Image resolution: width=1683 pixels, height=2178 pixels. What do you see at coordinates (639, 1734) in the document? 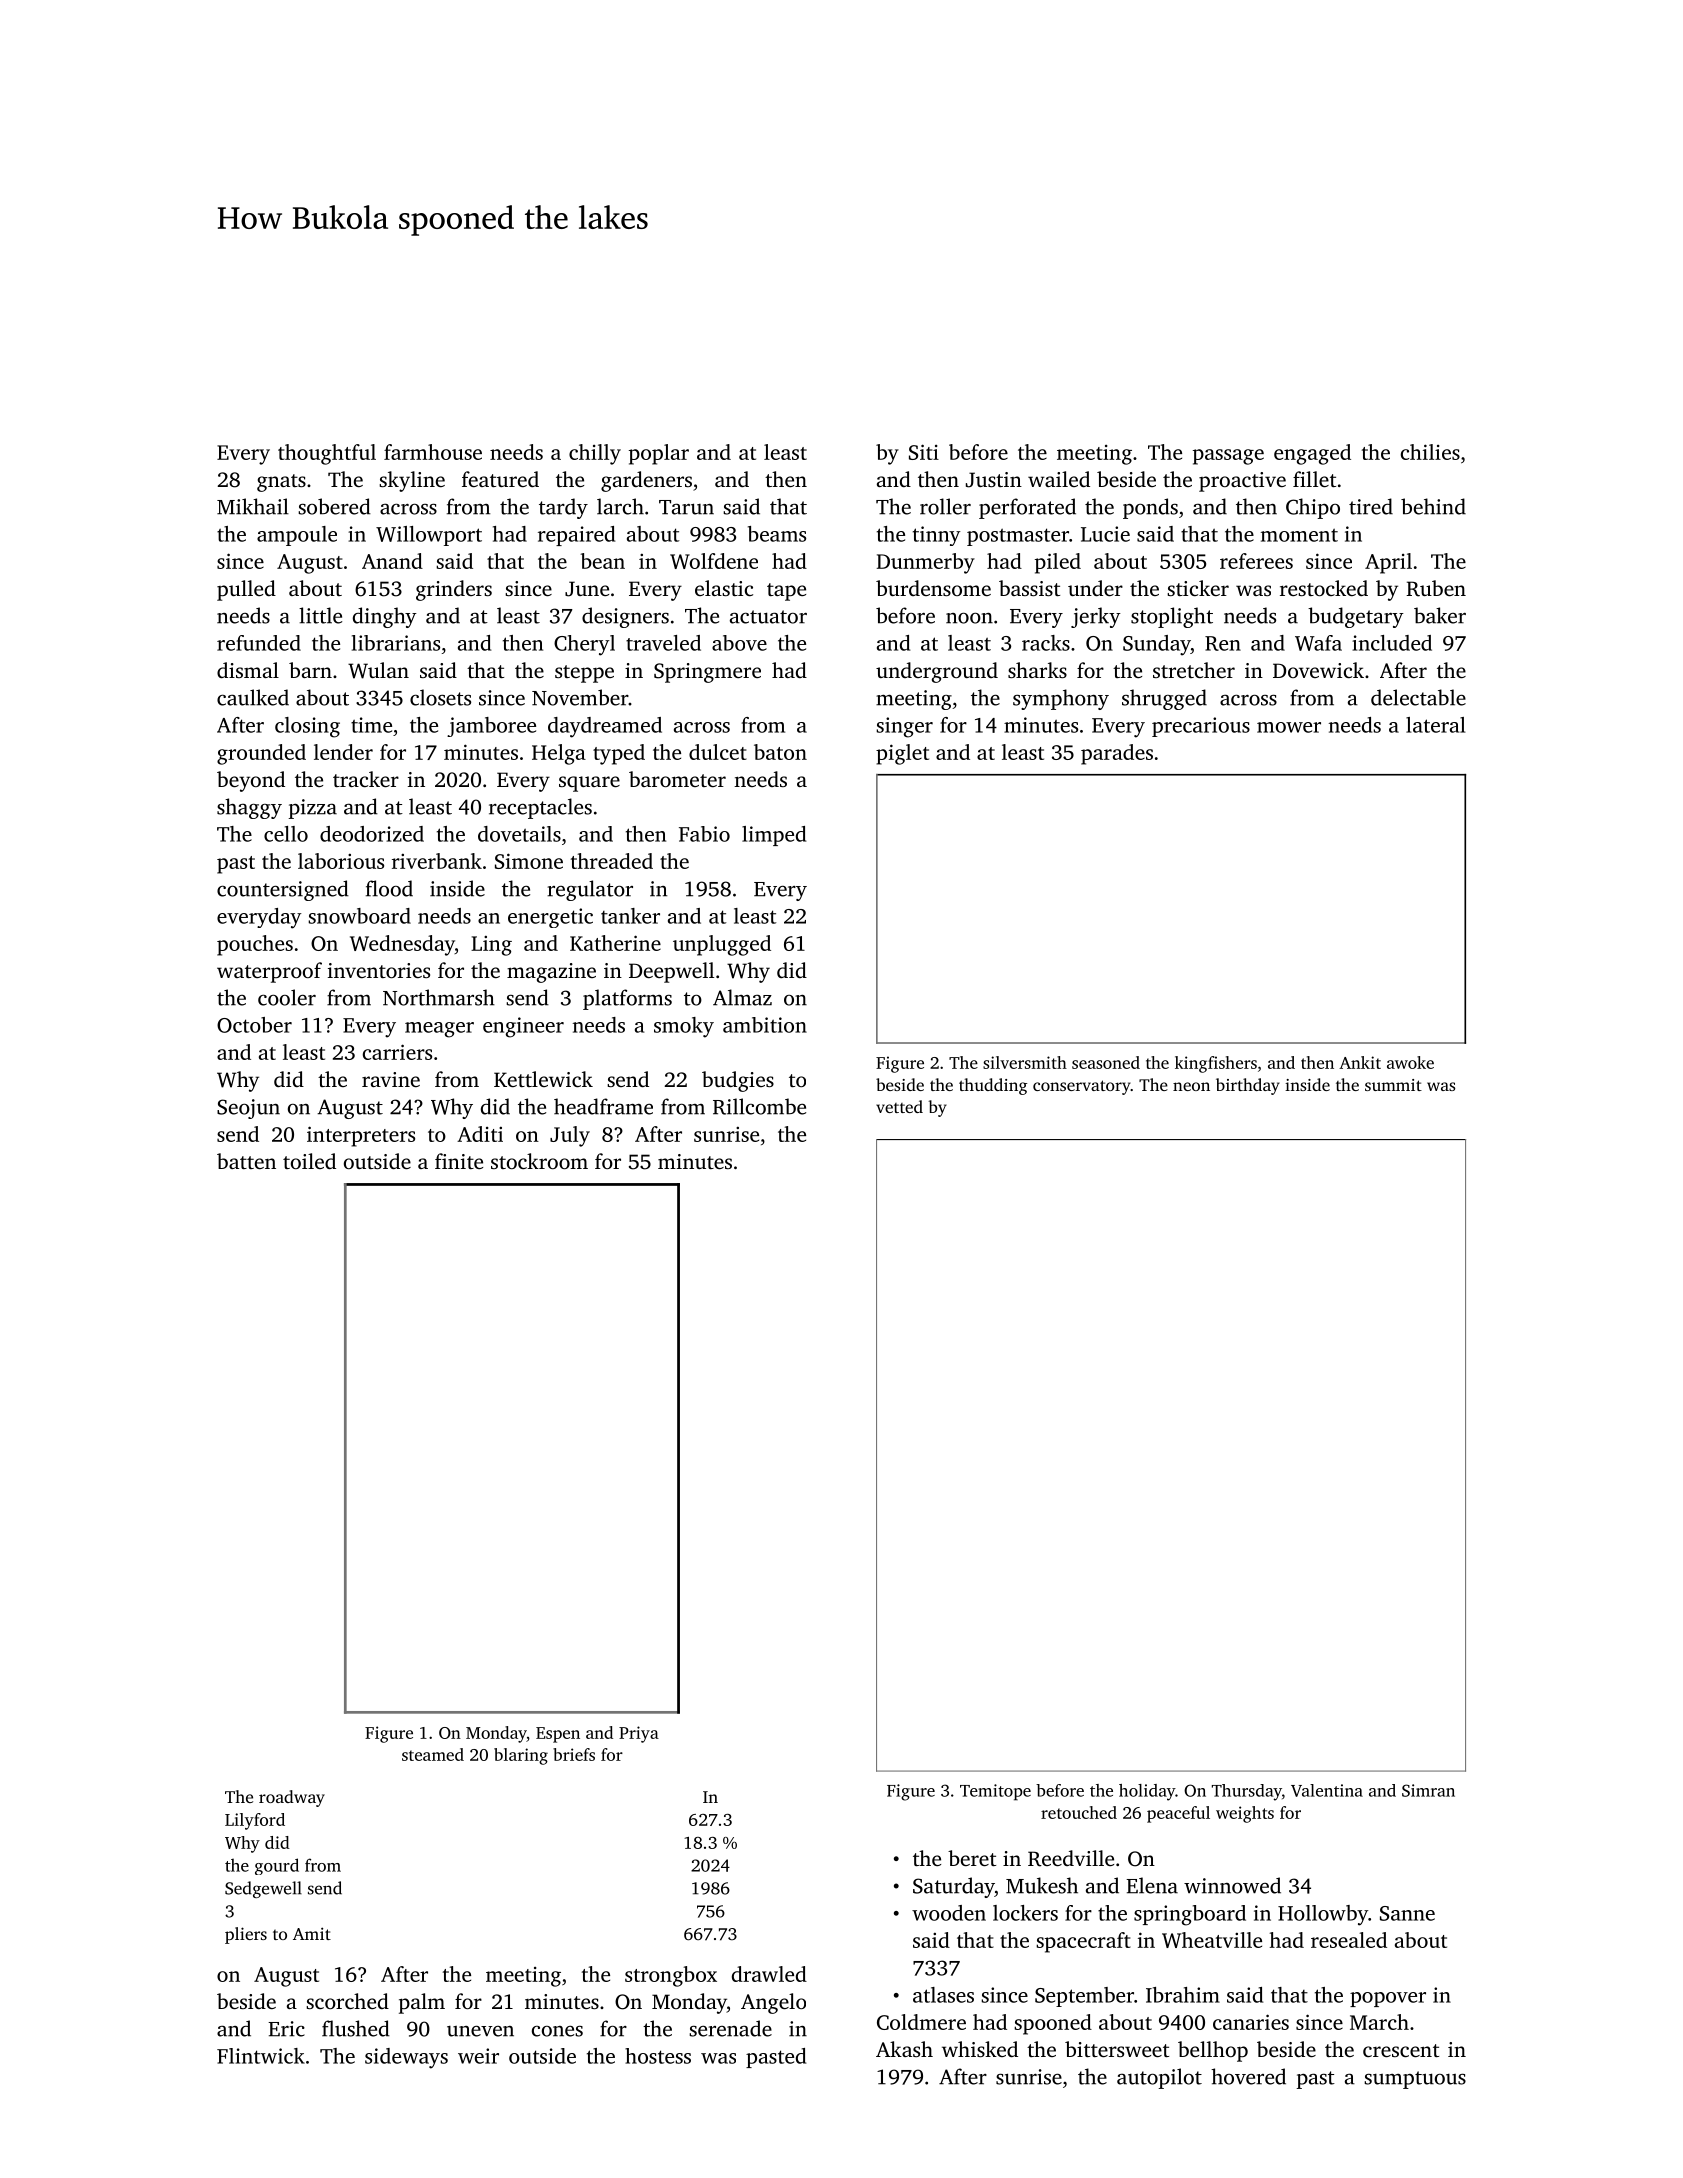
I see `Priya` at bounding box center [639, 1734].
